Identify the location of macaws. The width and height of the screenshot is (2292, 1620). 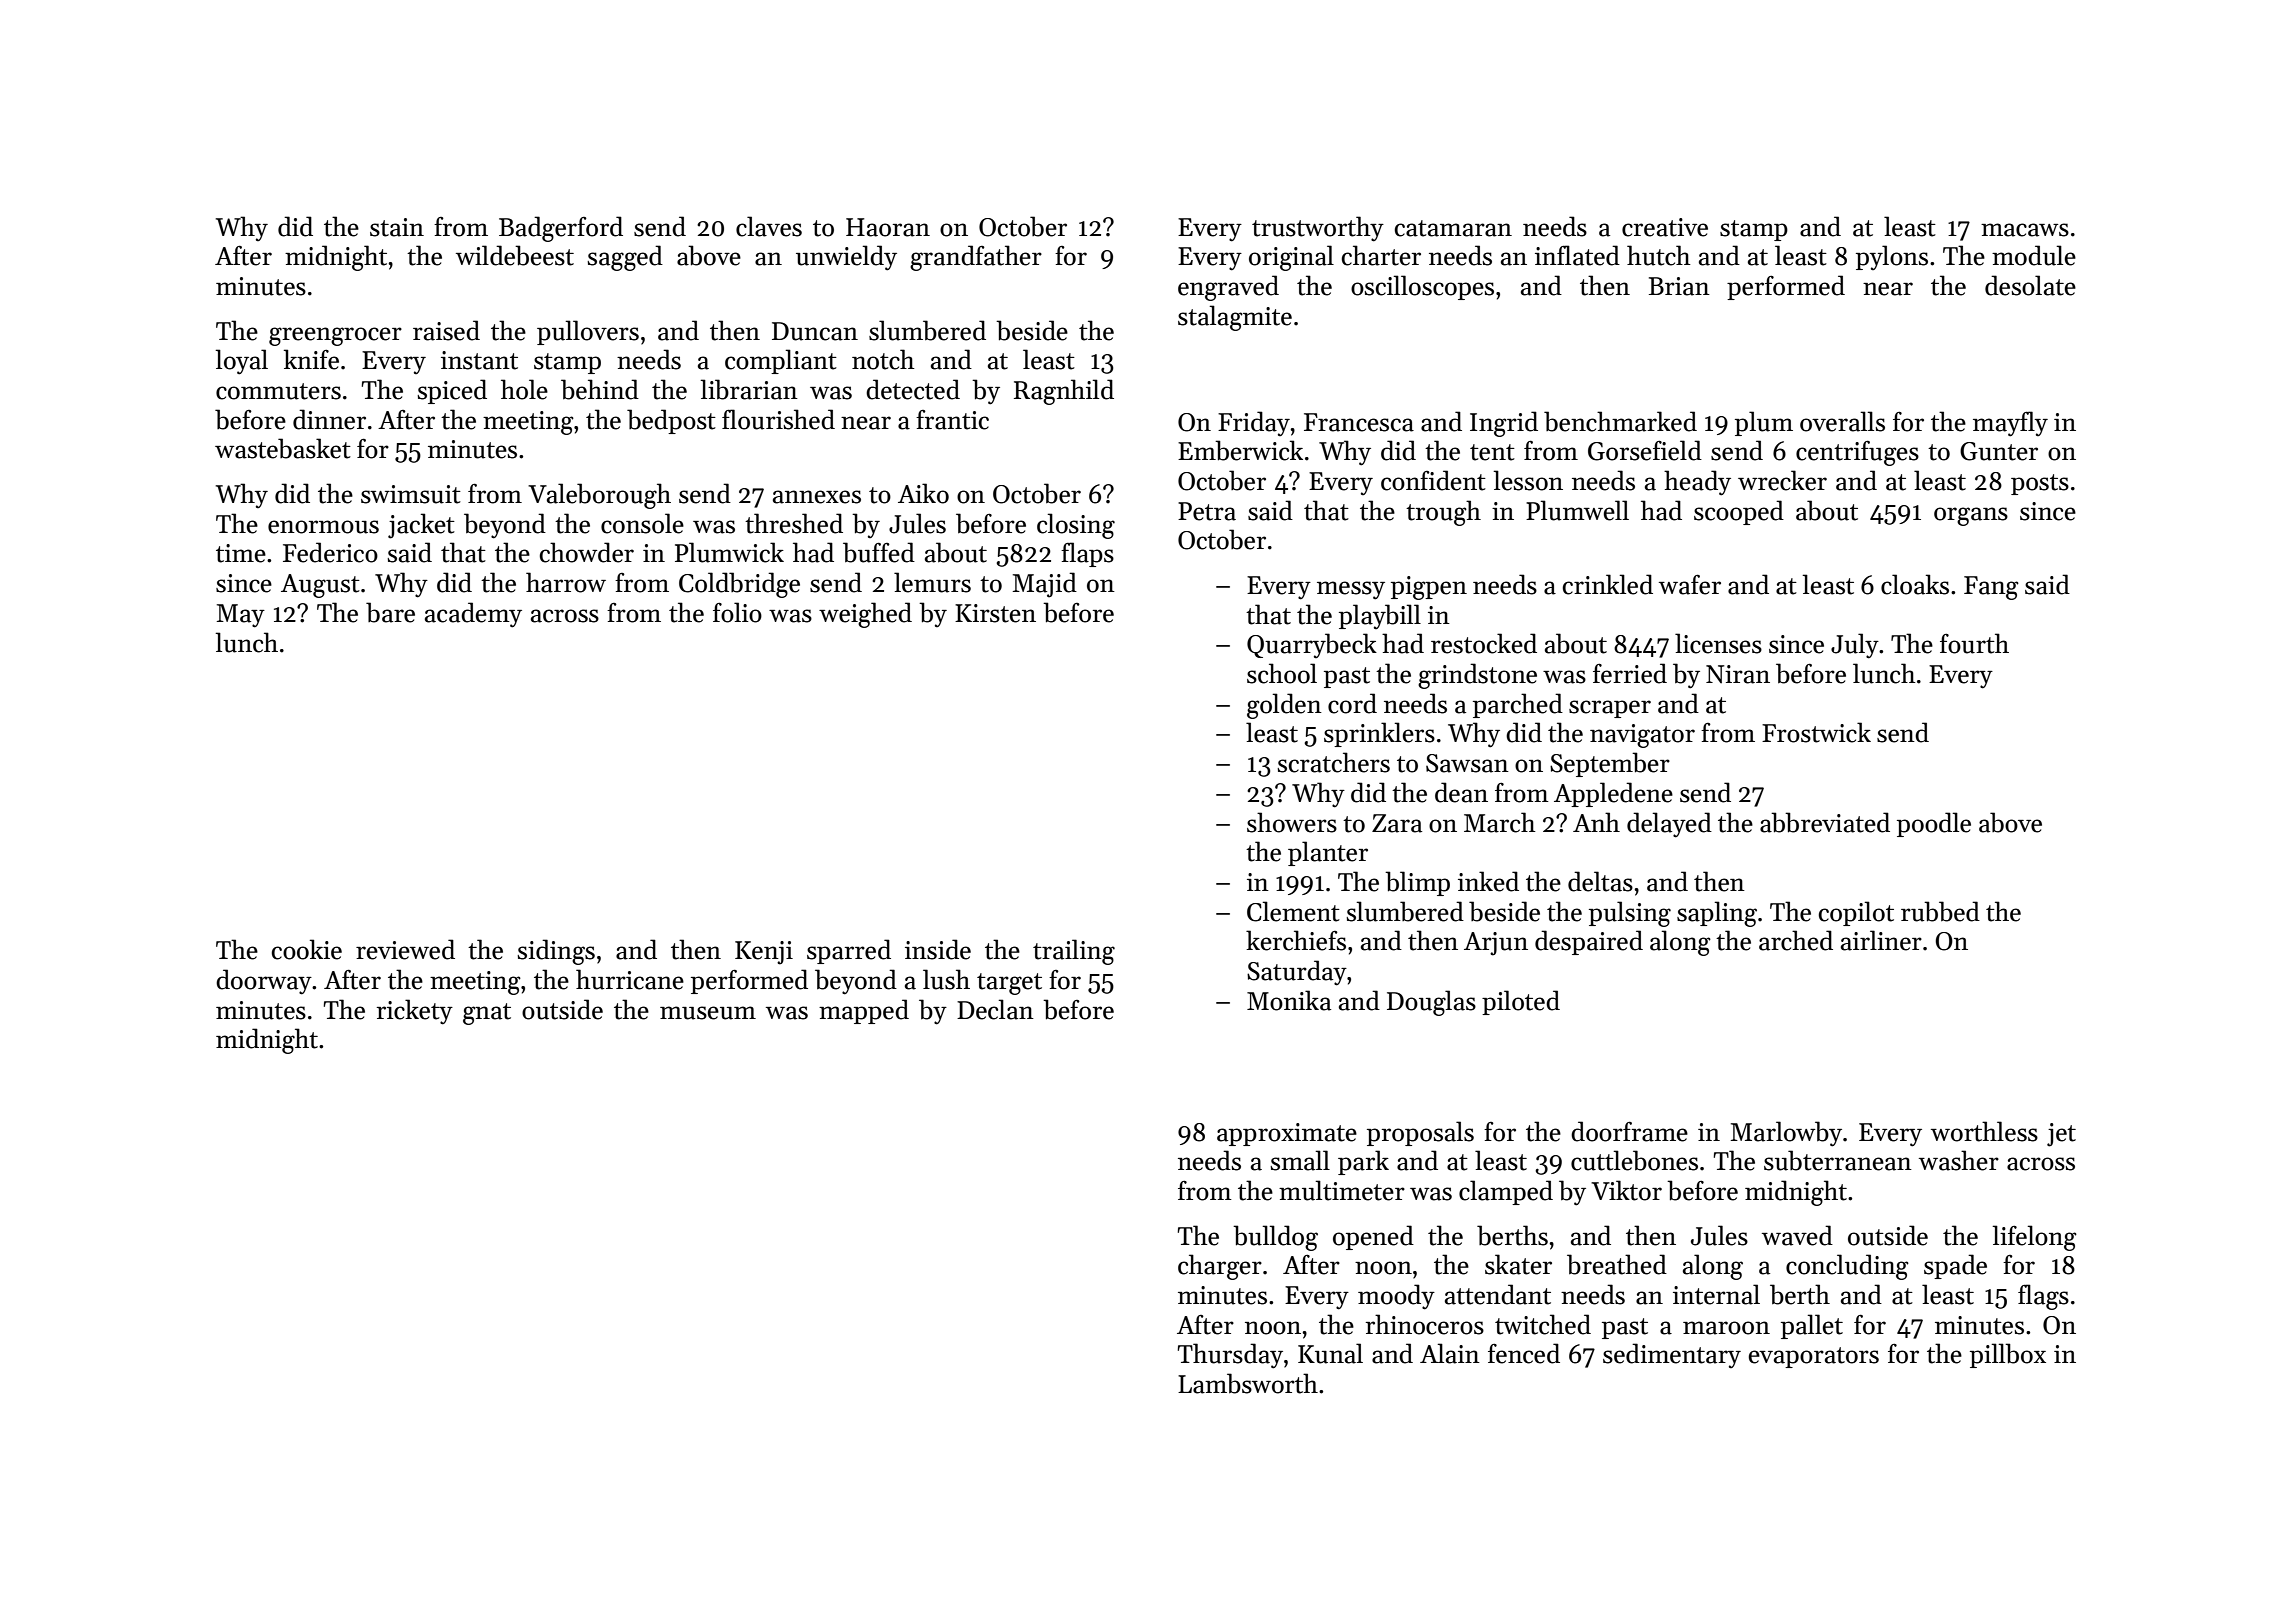
(2025, 230).
